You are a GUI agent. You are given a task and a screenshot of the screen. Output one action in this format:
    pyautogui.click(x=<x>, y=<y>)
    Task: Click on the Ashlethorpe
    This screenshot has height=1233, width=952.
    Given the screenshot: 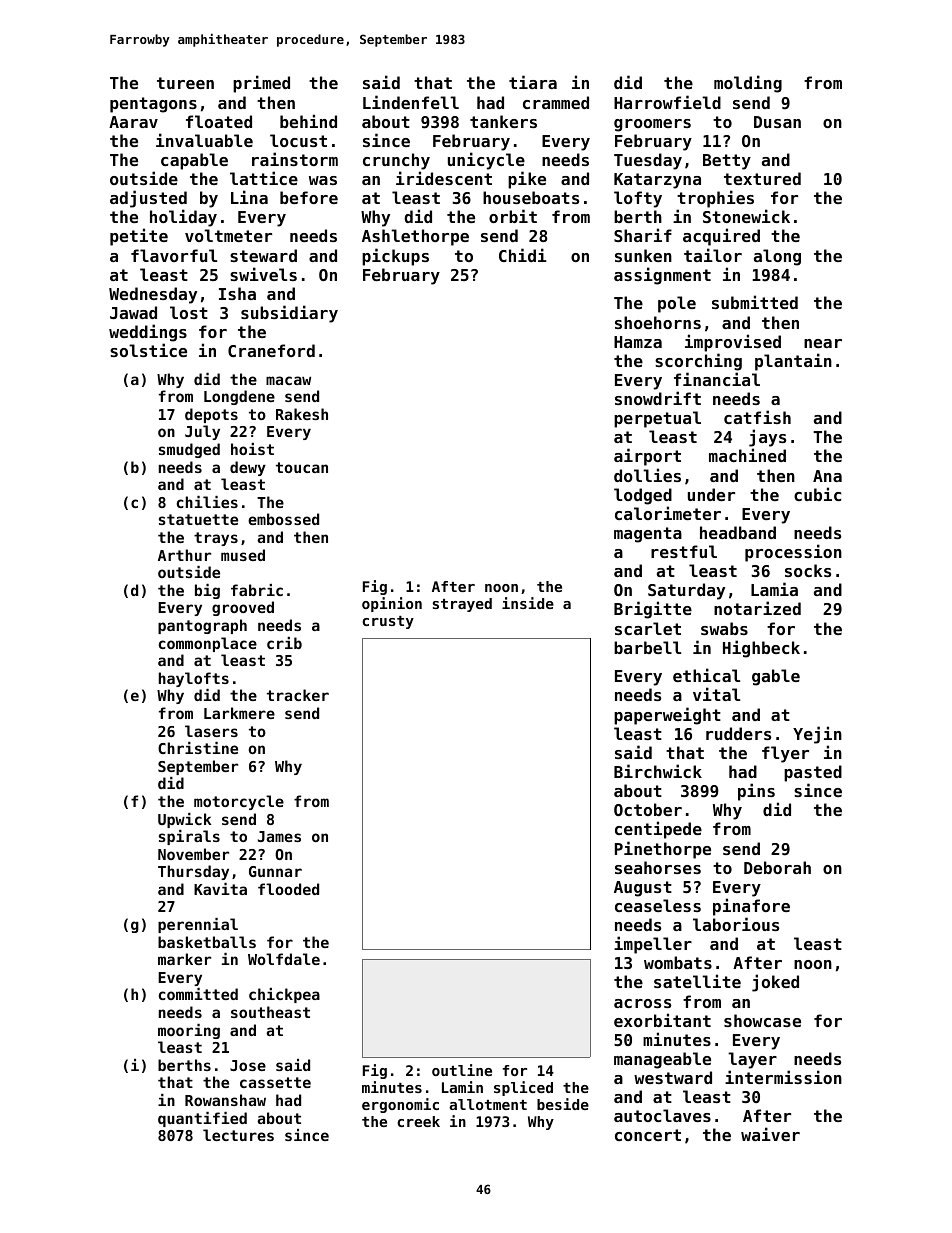 What is the action you would take?
    pyautogui.click(x=415, y=237)
